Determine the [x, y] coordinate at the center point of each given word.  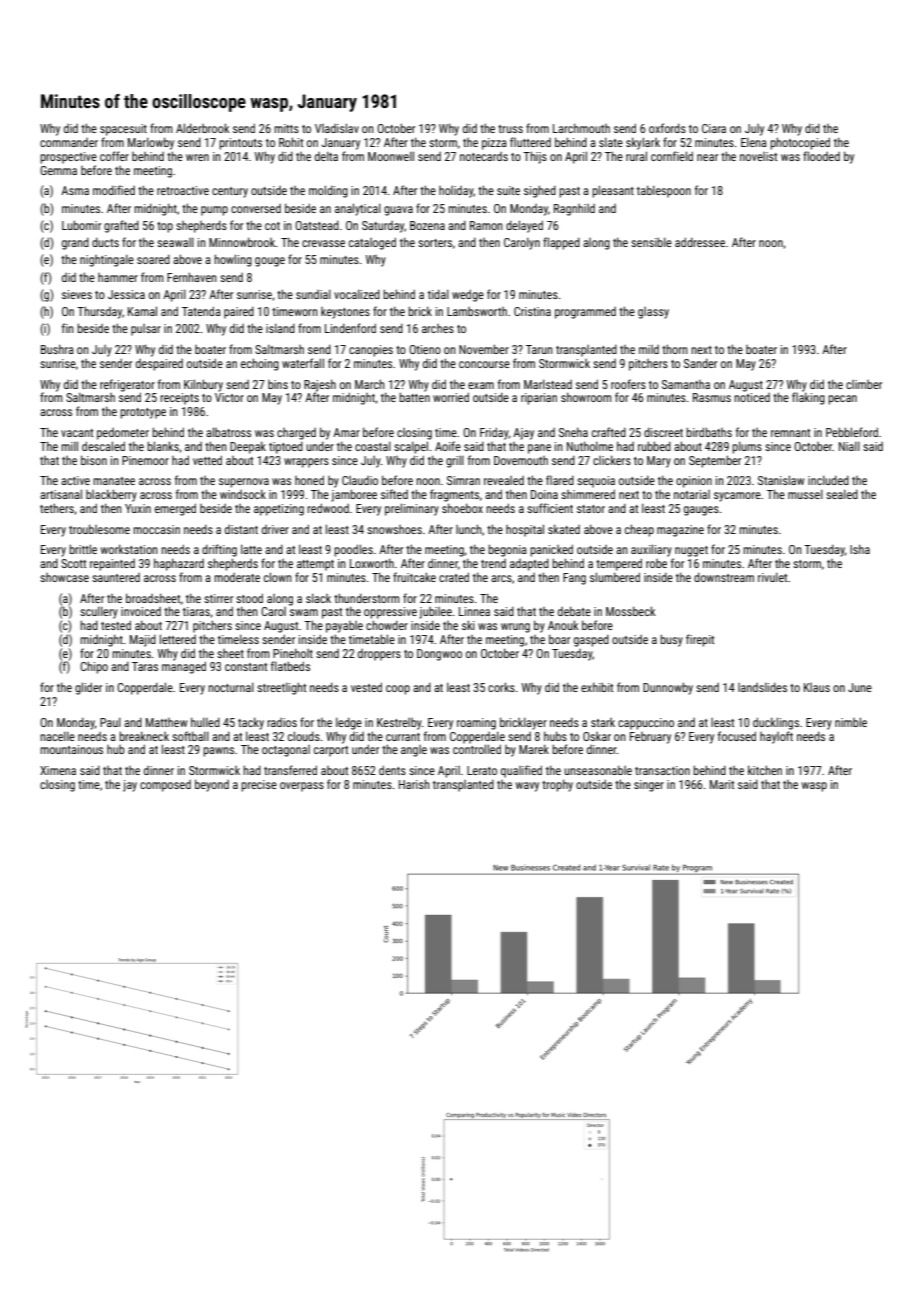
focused [737, 736]
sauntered [116, 577]
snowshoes [394, 529]
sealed [842, 494]
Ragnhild [574, 210]
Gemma [58, 170]
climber [864, 384]
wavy [527, 787]
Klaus [817, 687]
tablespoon [664, 191]
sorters [435, 243]
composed [165, 786]
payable [344, 627]
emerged [175, 509]
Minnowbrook [242, 242]
